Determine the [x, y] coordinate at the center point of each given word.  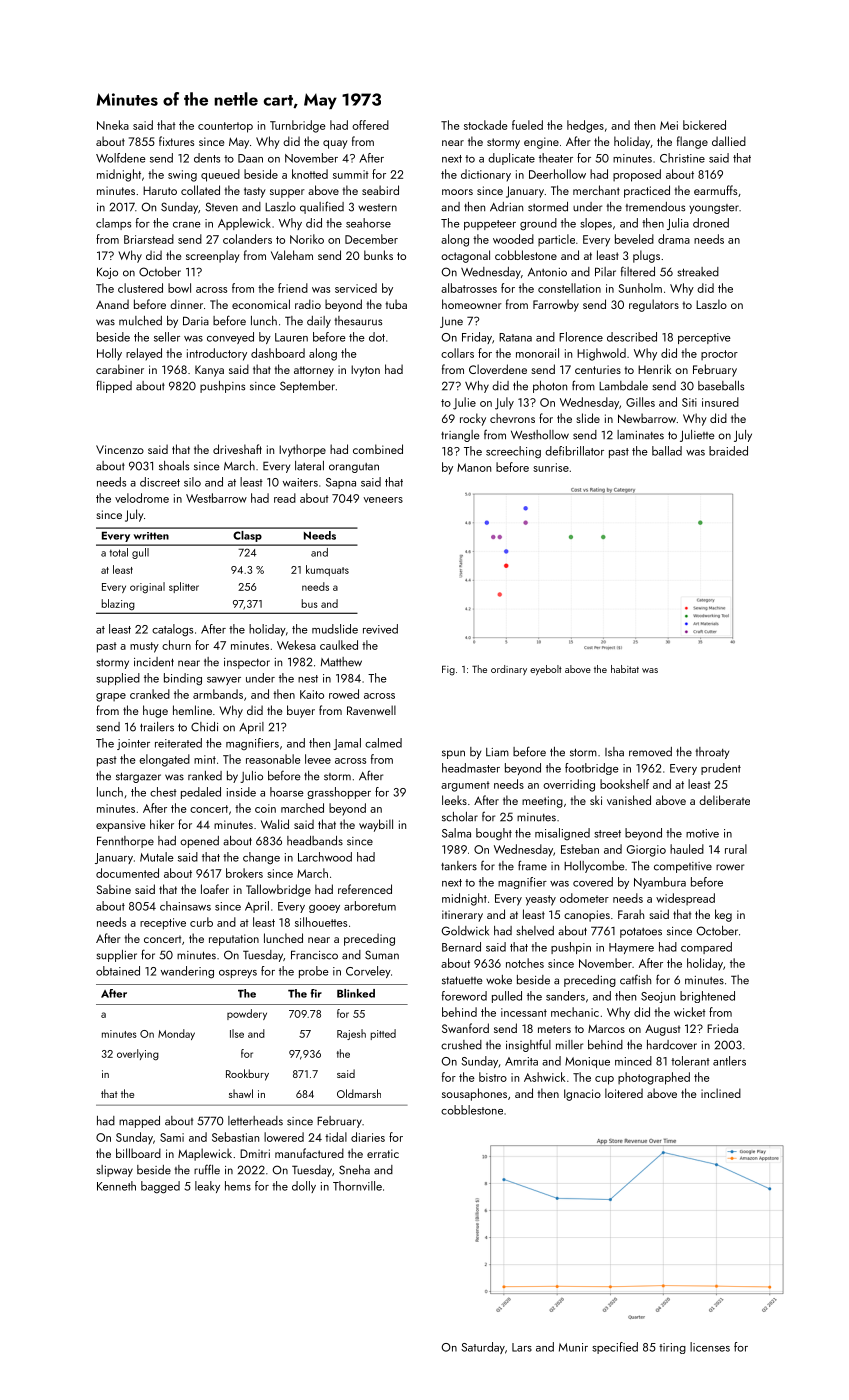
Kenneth [116, 1186]
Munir [573, 1347]
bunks [378, 255]
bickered [704, 125]
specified [615, 1348]
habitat [625, 669]
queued [220, 175]
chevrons [512, 418]
